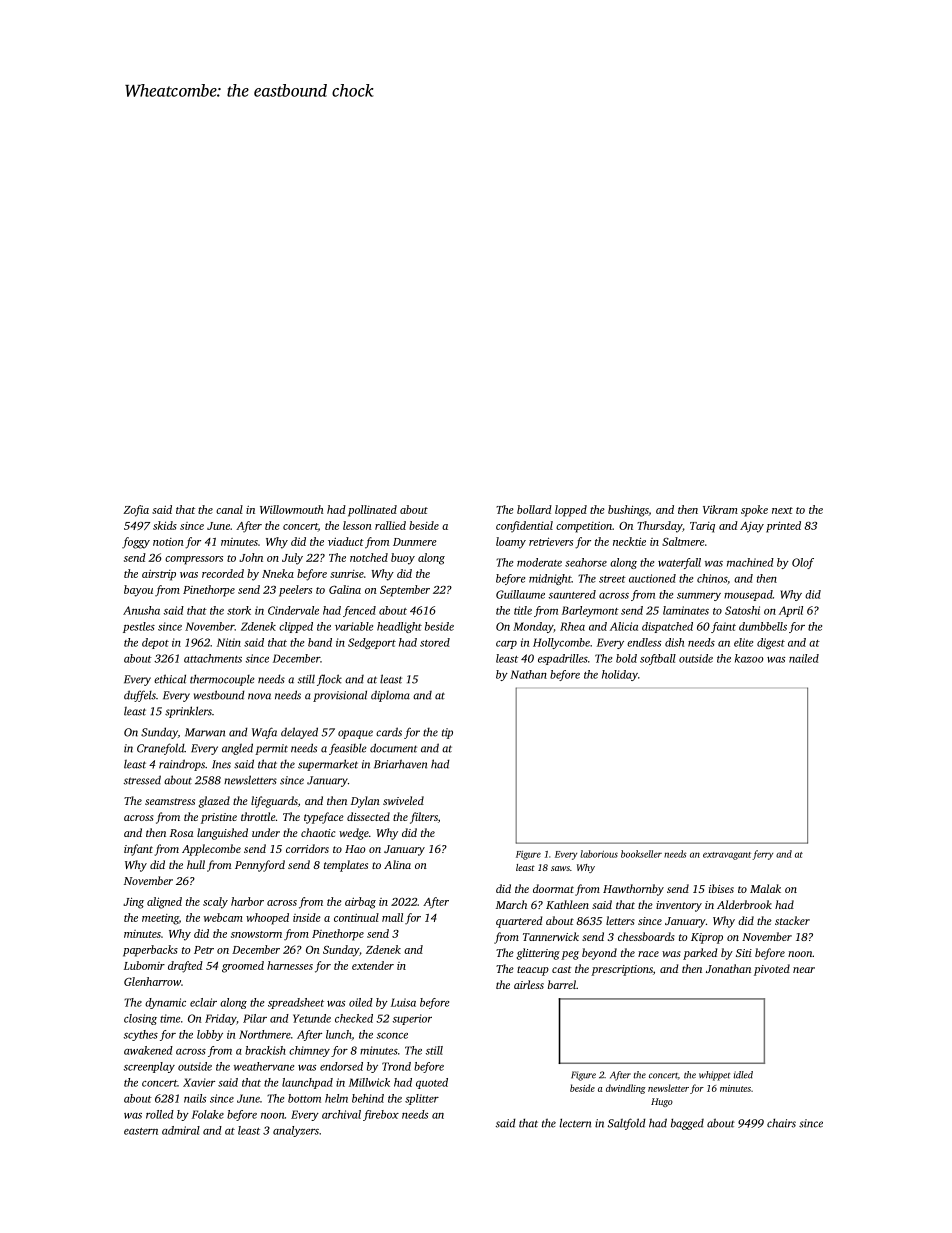  What do you see at coordinates (373, 965) in the page?
I see `extender` at bounding box center [373, 965].
